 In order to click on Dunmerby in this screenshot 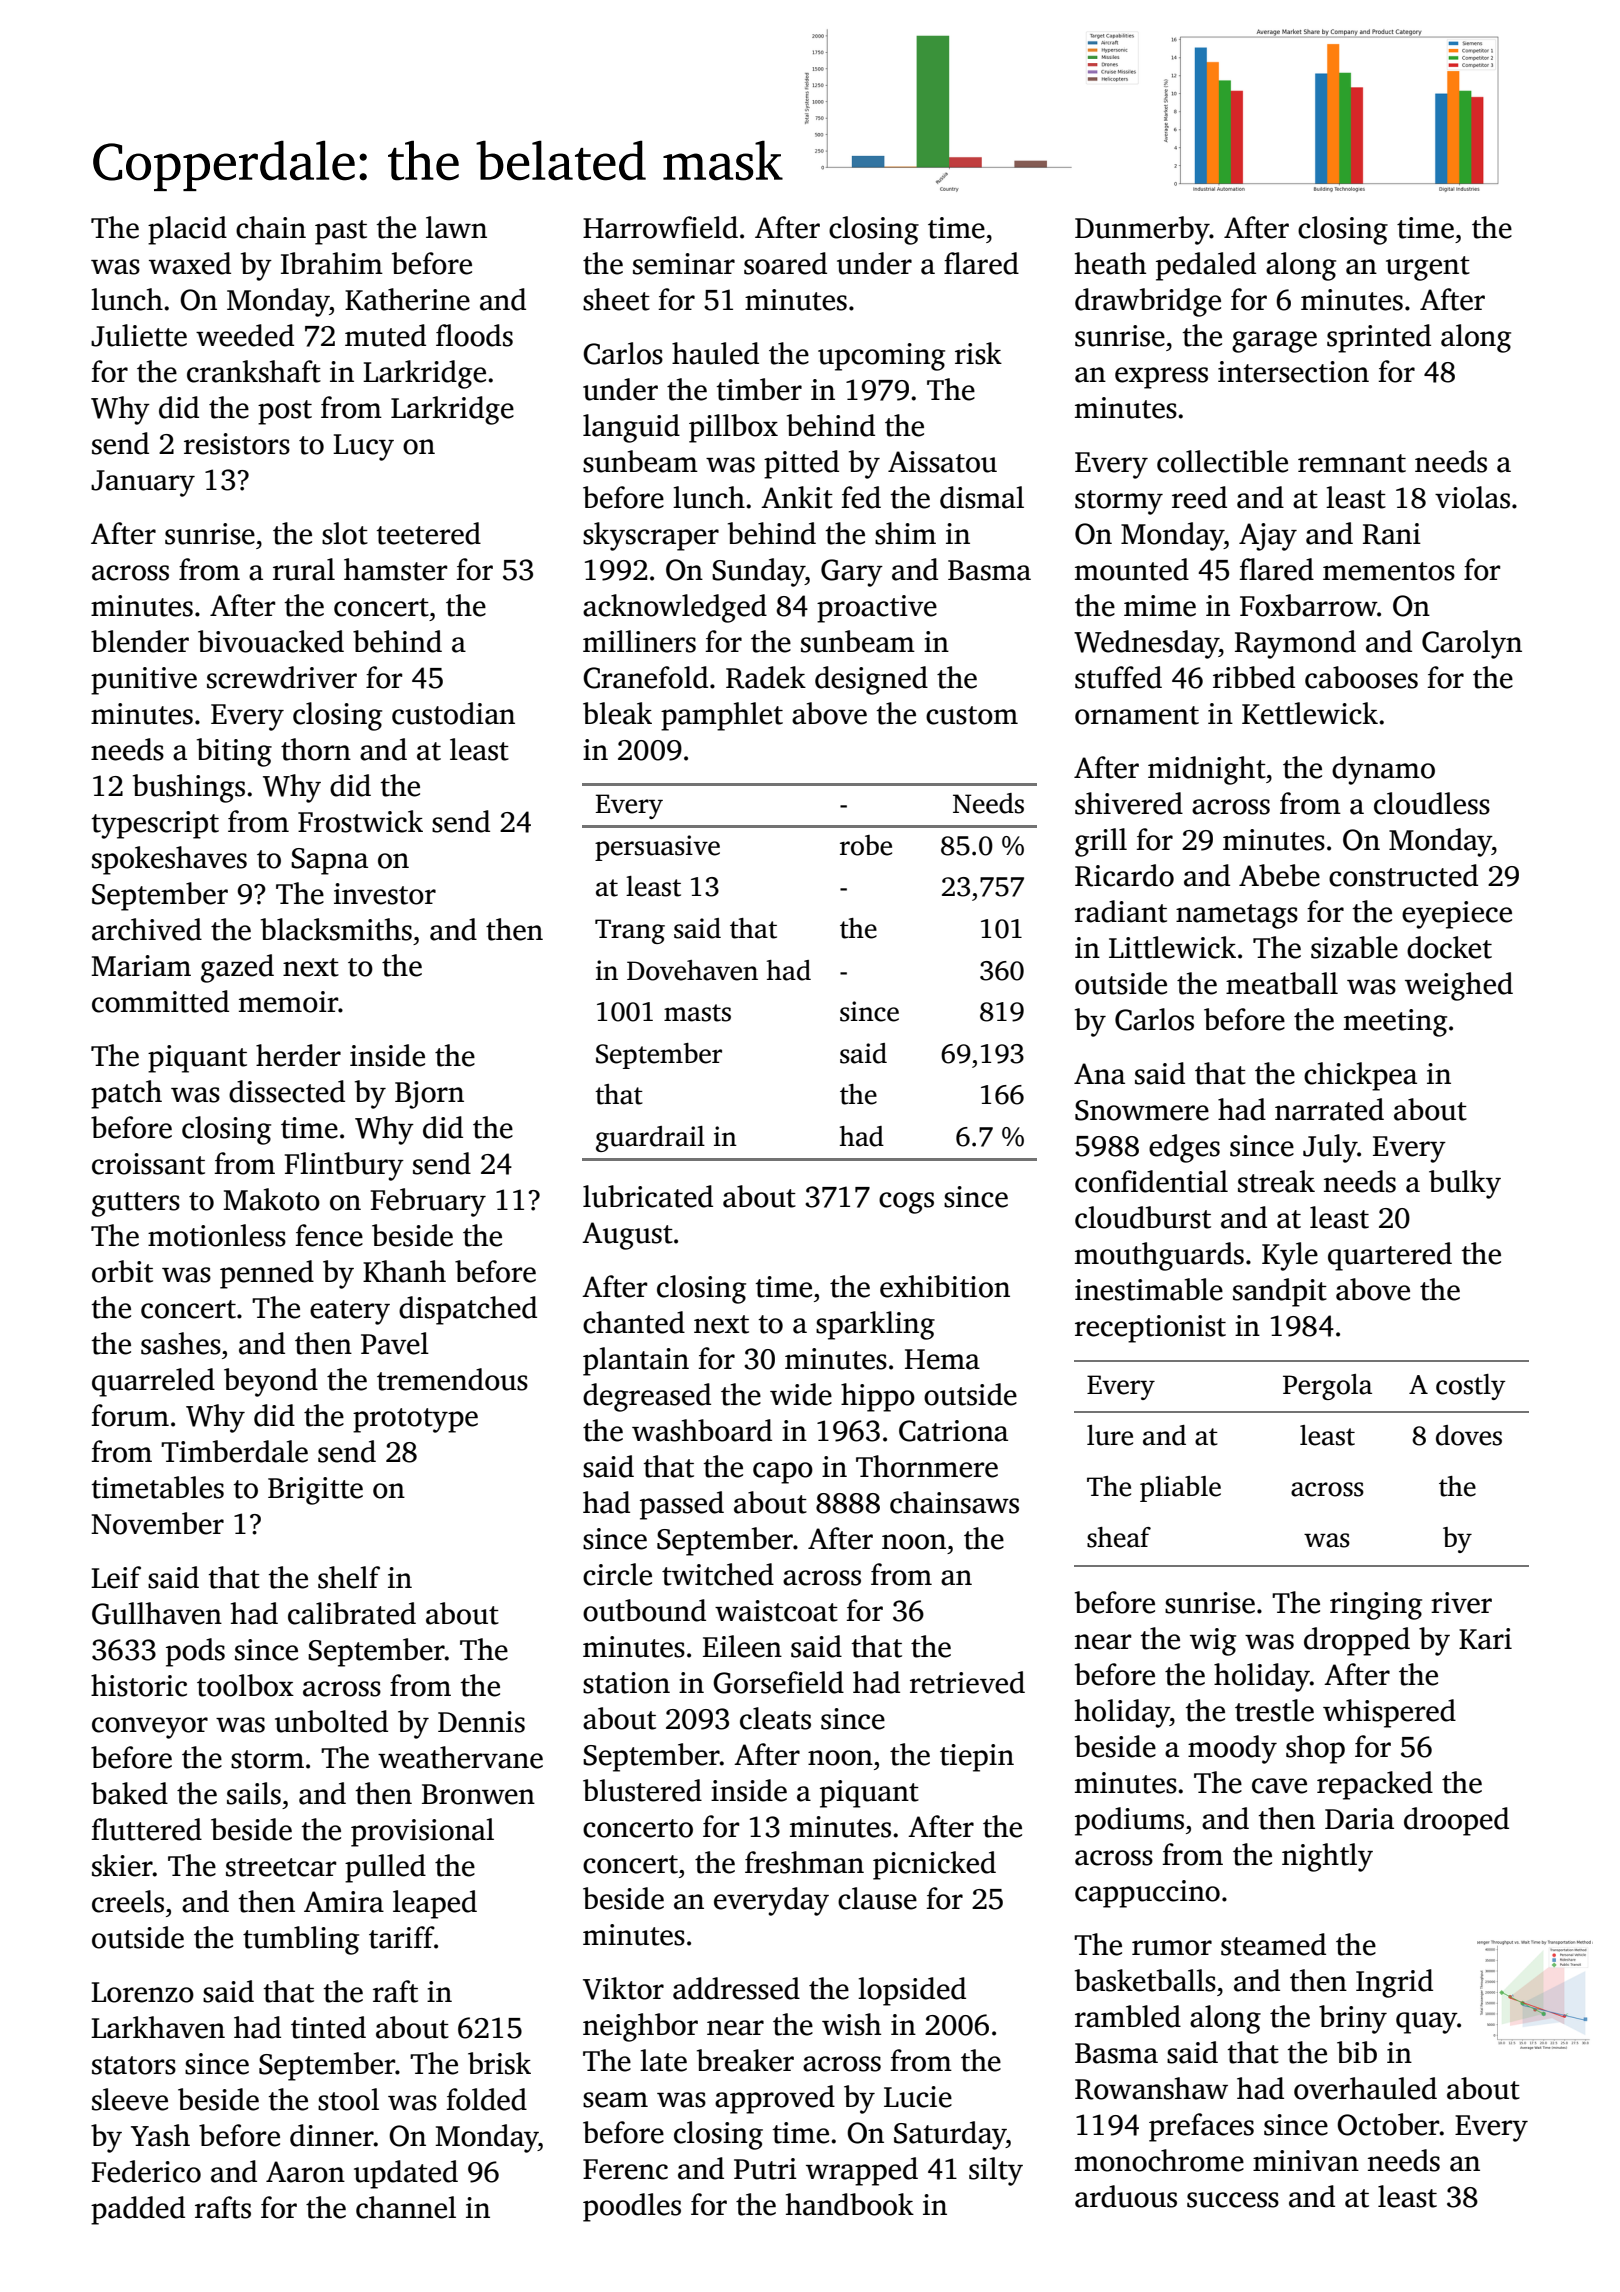, I will do `click(1142, 230)`.
